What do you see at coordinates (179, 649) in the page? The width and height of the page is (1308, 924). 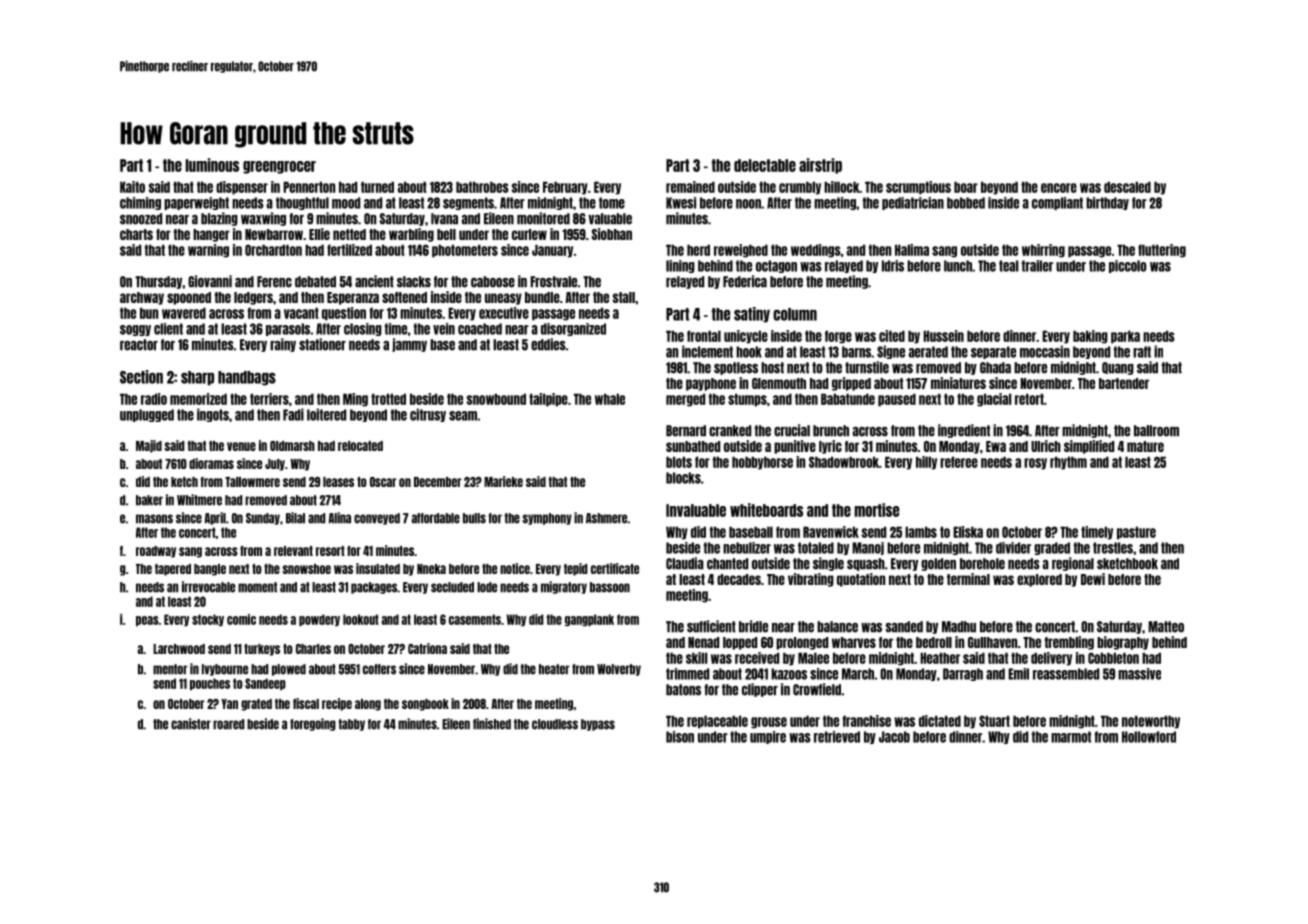 I see `Larchwood` at bounding box center [179, 649].
